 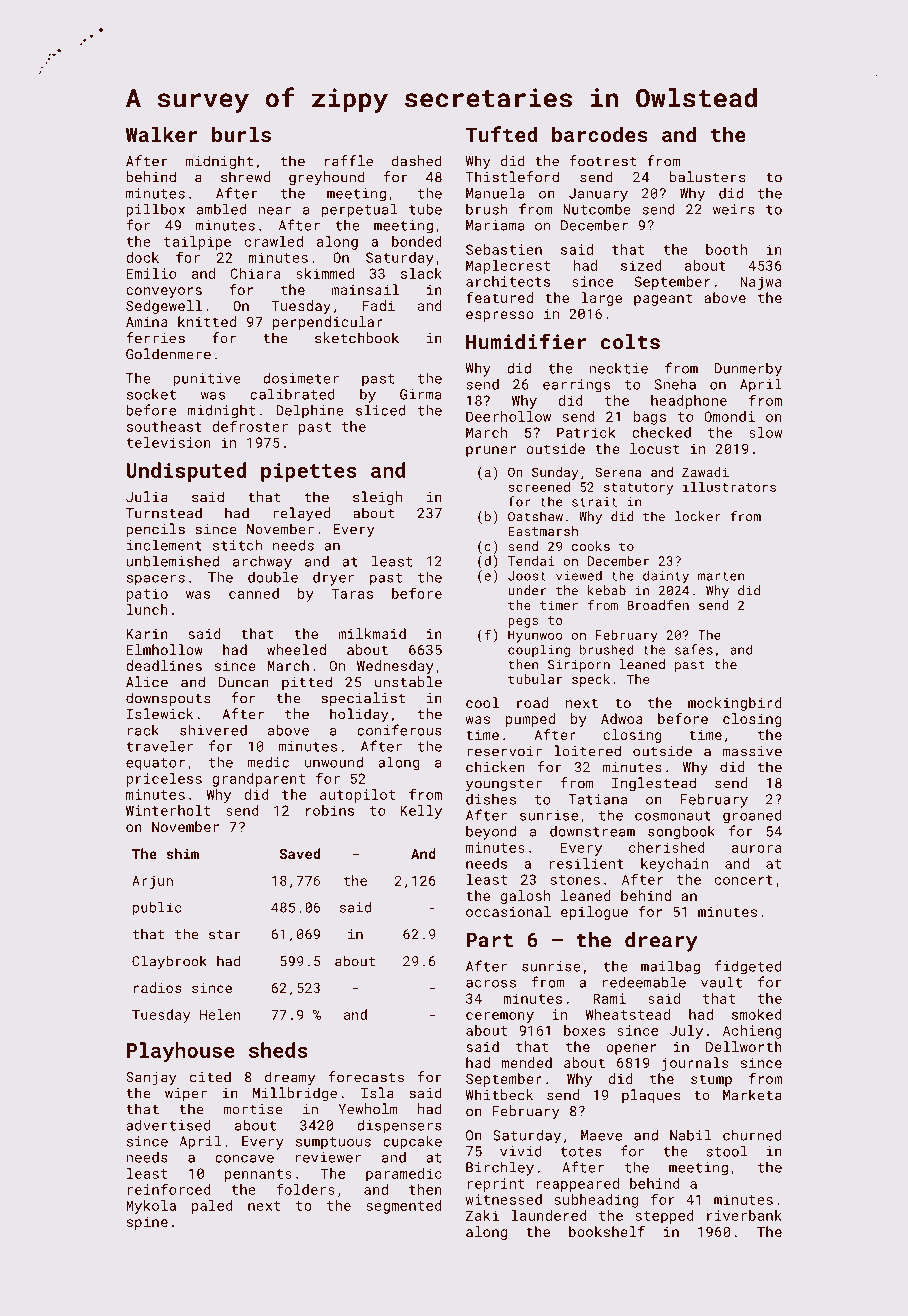 What do you see at coordinates (721, 982) in the image?
I see `vault` at bounding box center [721, 982].
